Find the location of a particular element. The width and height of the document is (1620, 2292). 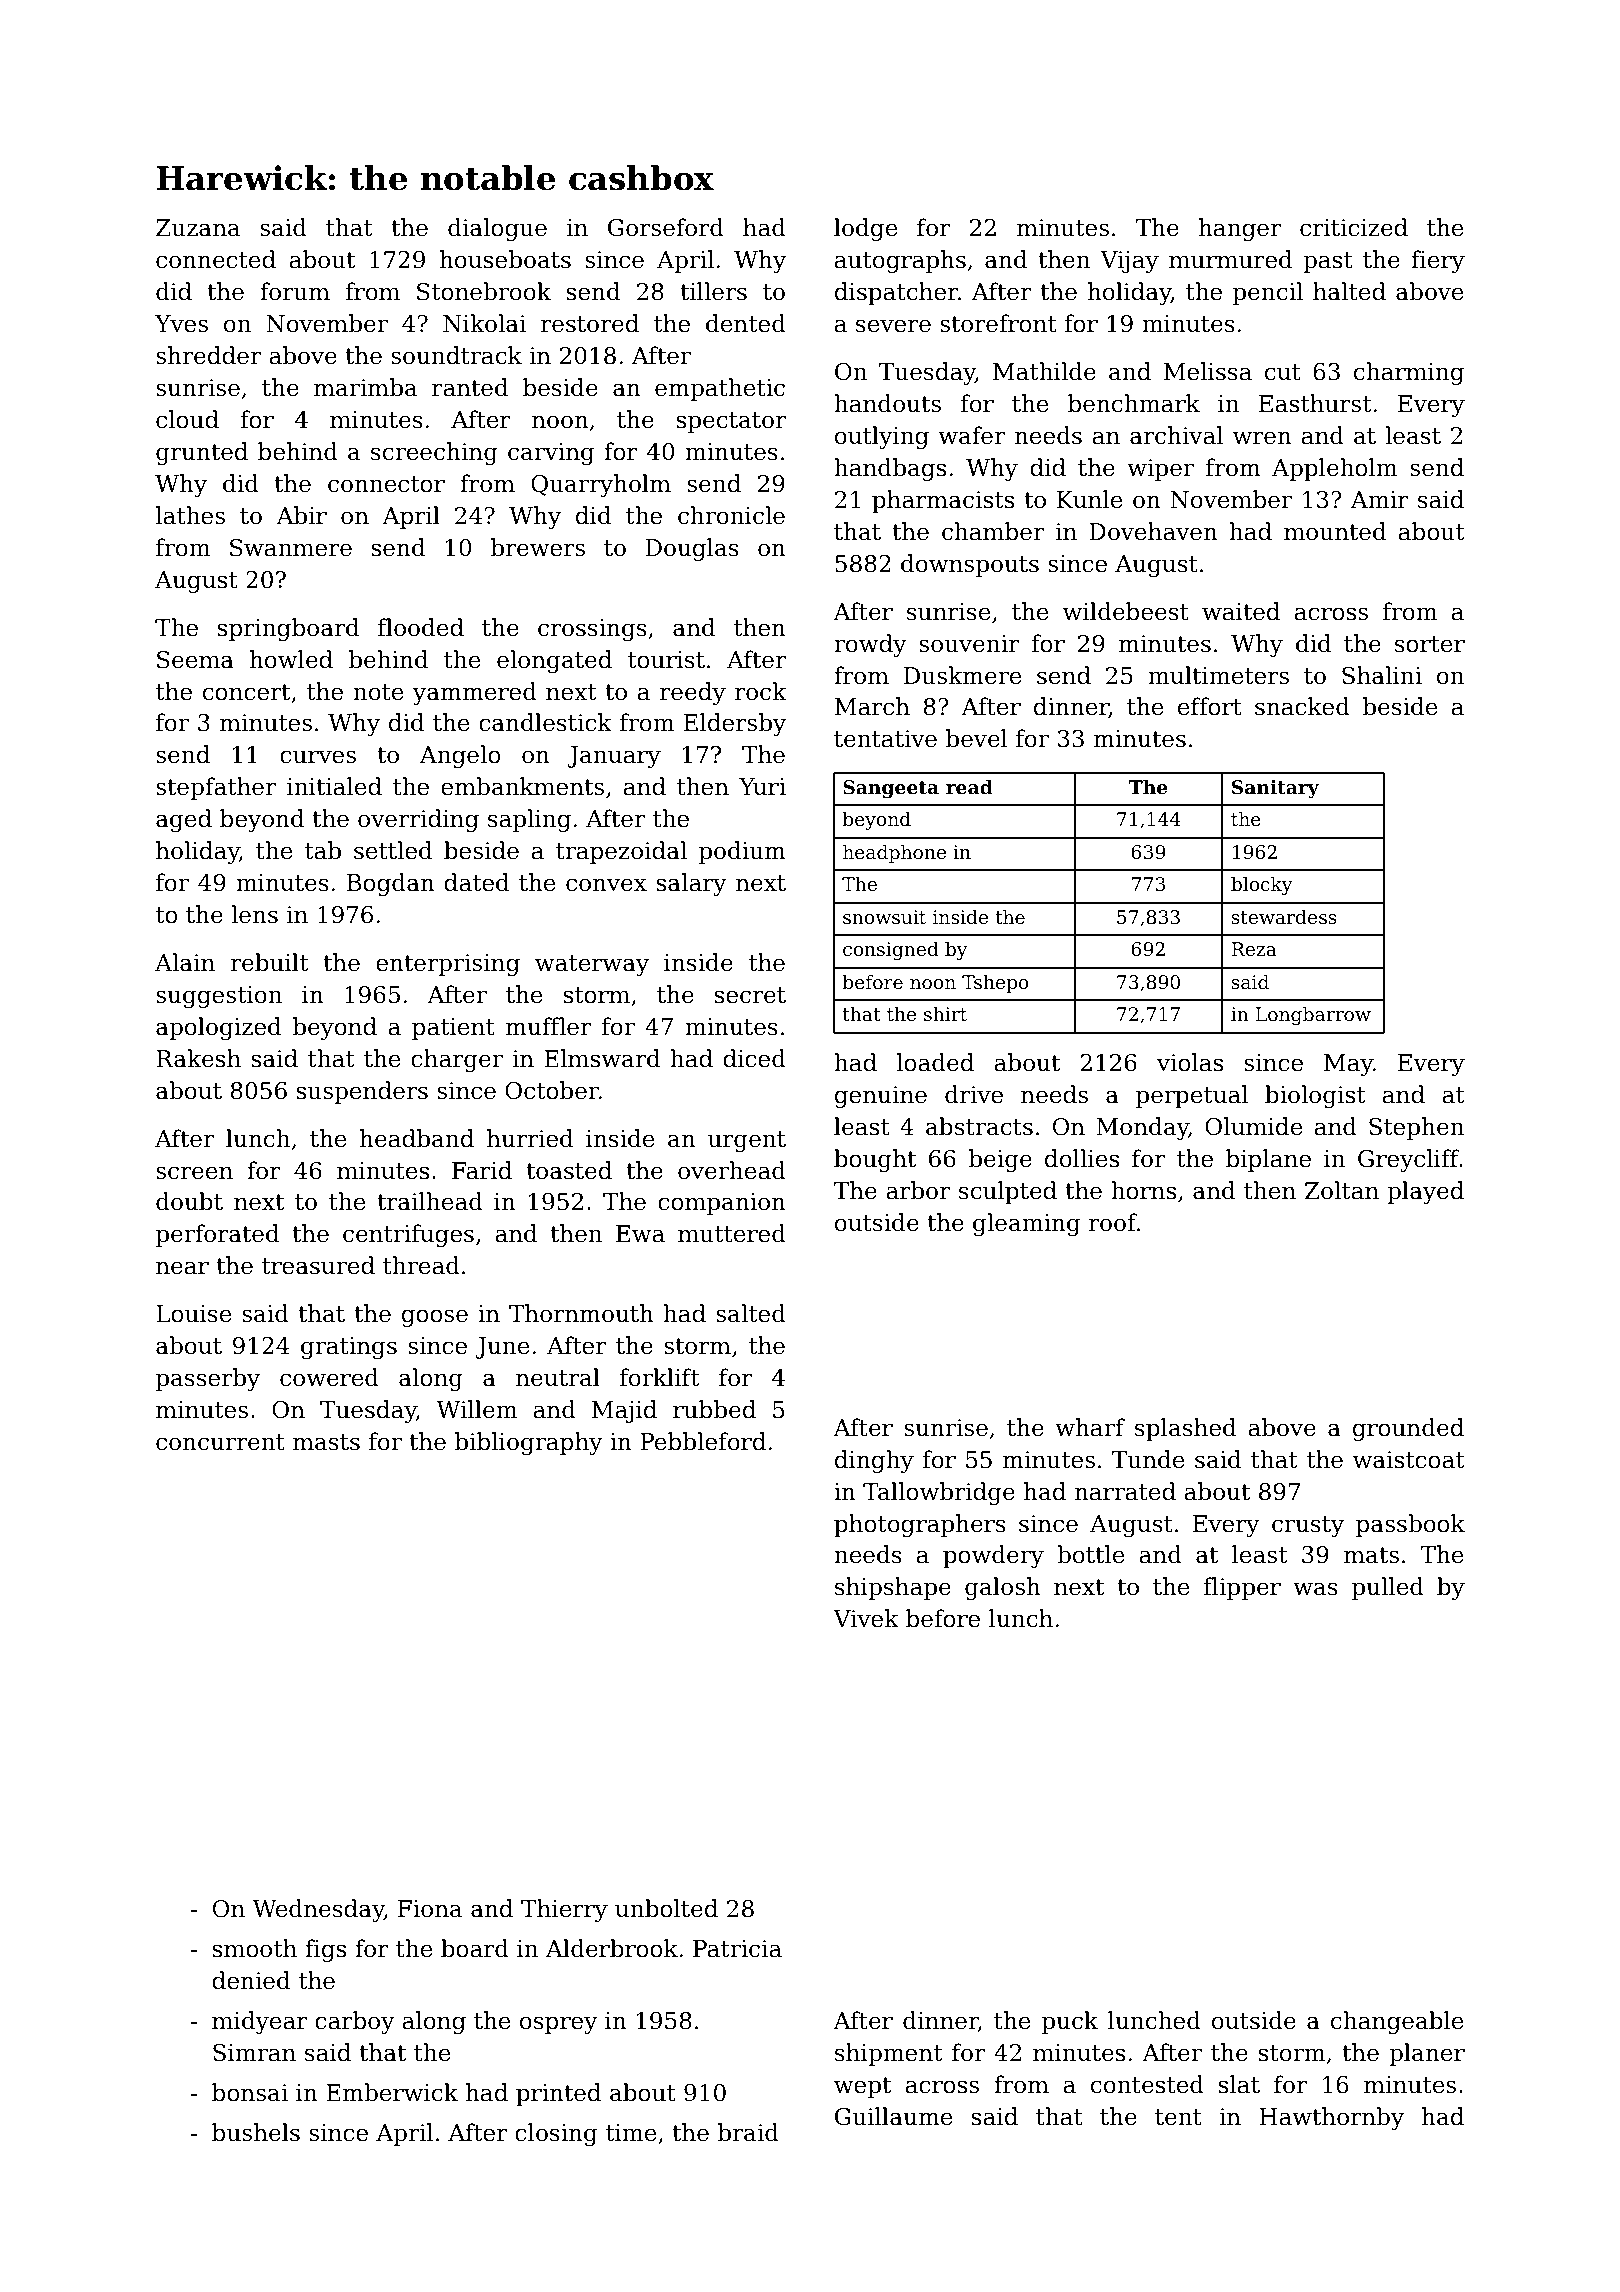

near is located at coordinates (182, 1268).
